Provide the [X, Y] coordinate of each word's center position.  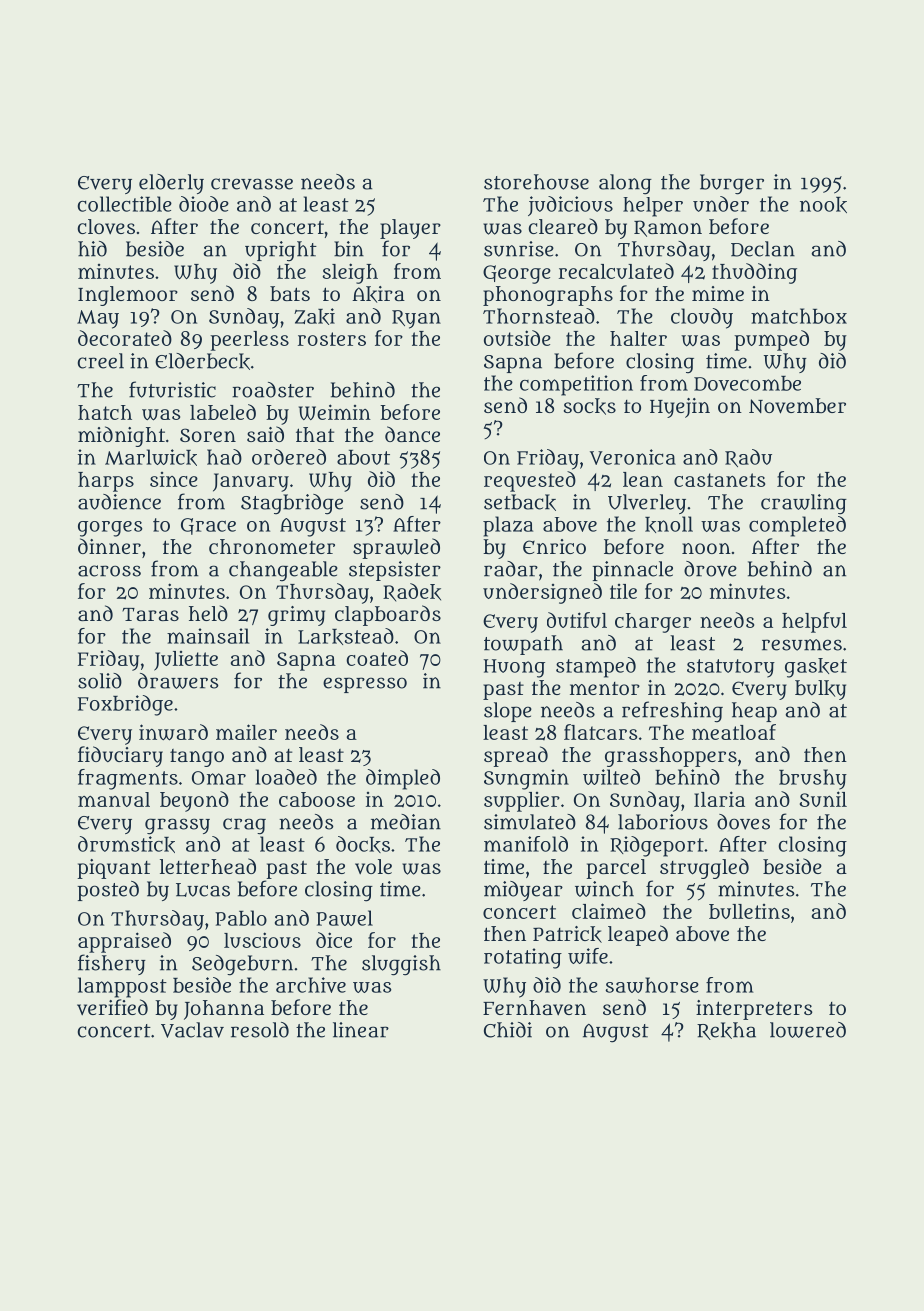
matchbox [799, 316]
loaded [286, 777]
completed [797, 526]
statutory [731, 668]
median [406, 822]
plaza [508, 526]
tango [197, 758]
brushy [813, 779]
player [410, 229]
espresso [365, 685]
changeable [283, 571]
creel [101, 361]
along [625, 184]
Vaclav [192, 1030]
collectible [125, 204]
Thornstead [539, 316]
